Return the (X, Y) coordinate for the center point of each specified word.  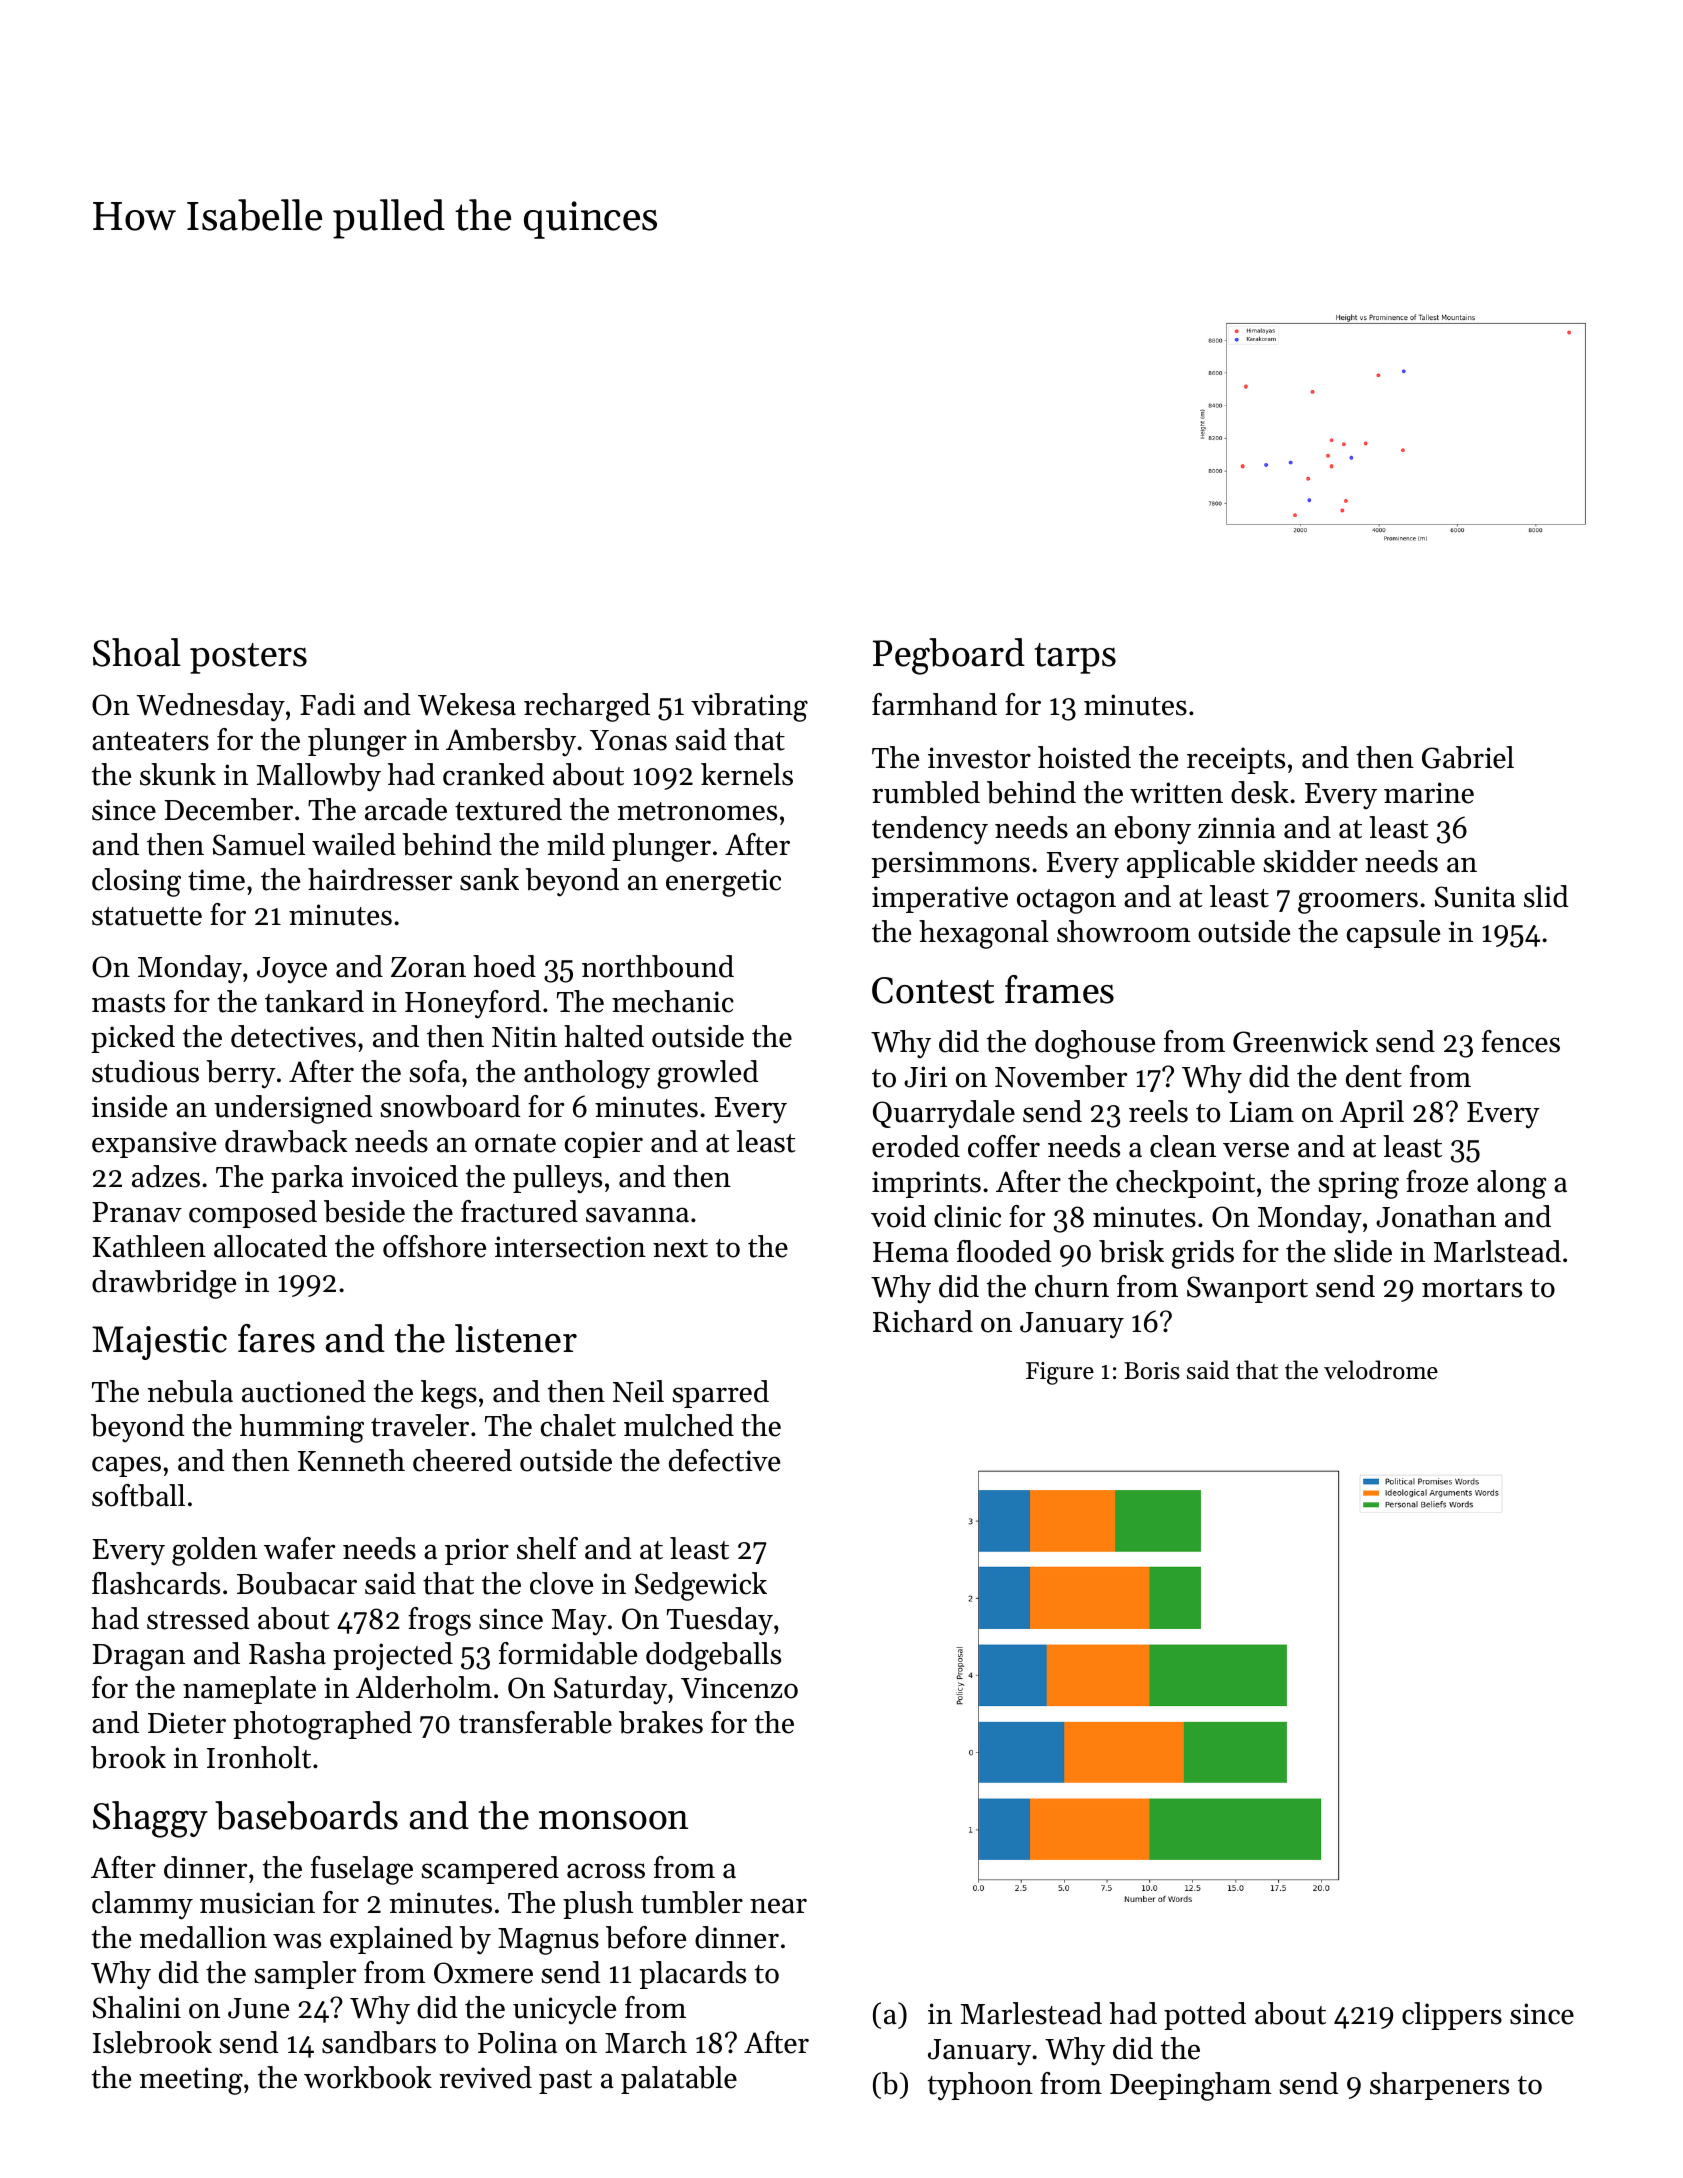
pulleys (557, 1179)
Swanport (1247, 1289)
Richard (923, 1321)
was (297, 1941)
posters (248, 658)
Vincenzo (739, 1688)
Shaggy (150, 1819)
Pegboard (949, 656)
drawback (286, 1141)
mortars (1472, 1288)
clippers (1452, 2016)
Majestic (159, 1343)
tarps (1075, 658)
